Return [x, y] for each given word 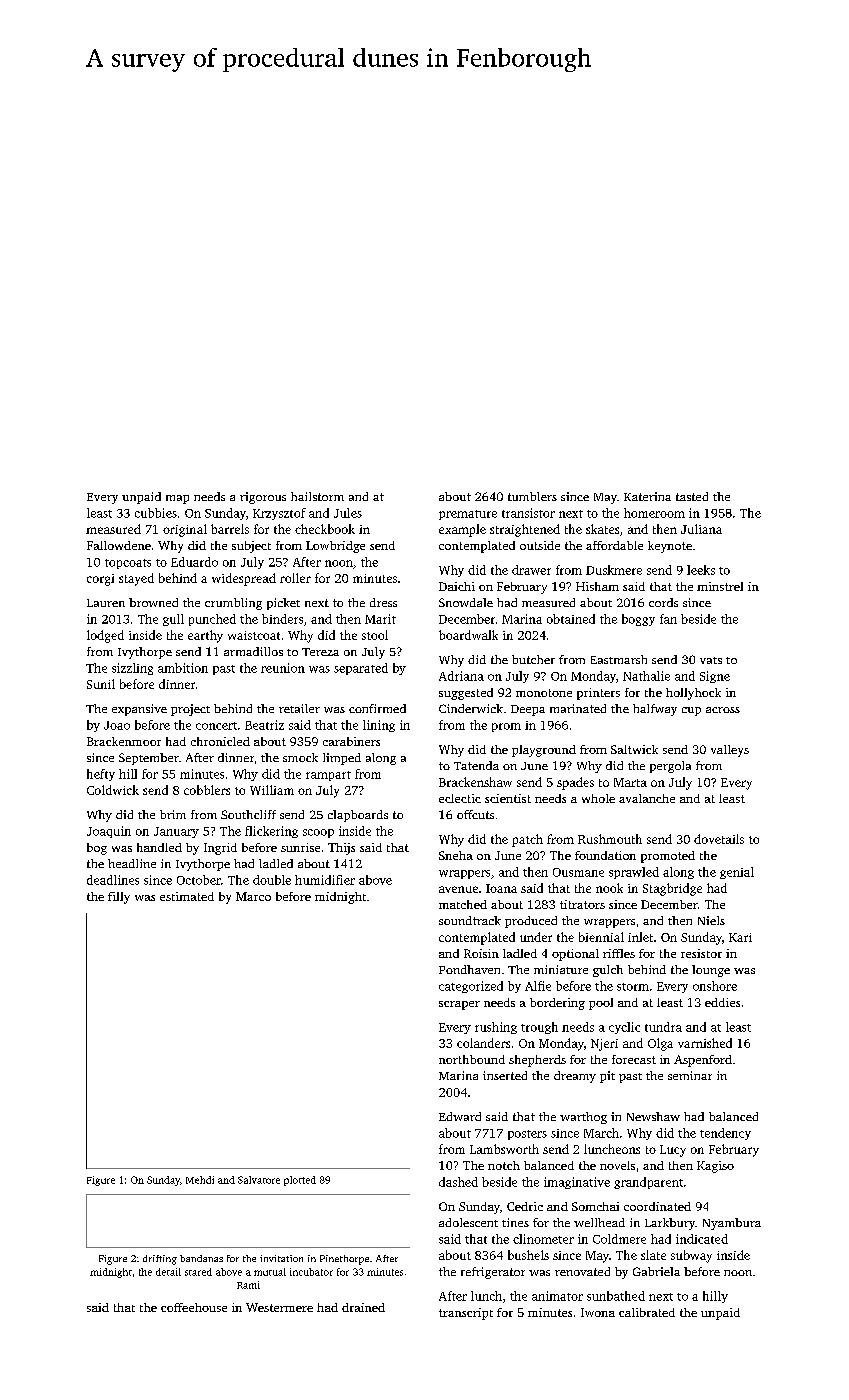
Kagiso [715, 1167]
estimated [187, 896]
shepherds [537, 1061]
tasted [692, 496]
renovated [582, 1271]
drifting [160, 1260]
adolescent [468, 1222]
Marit [380, 619]
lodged [105, 636]
